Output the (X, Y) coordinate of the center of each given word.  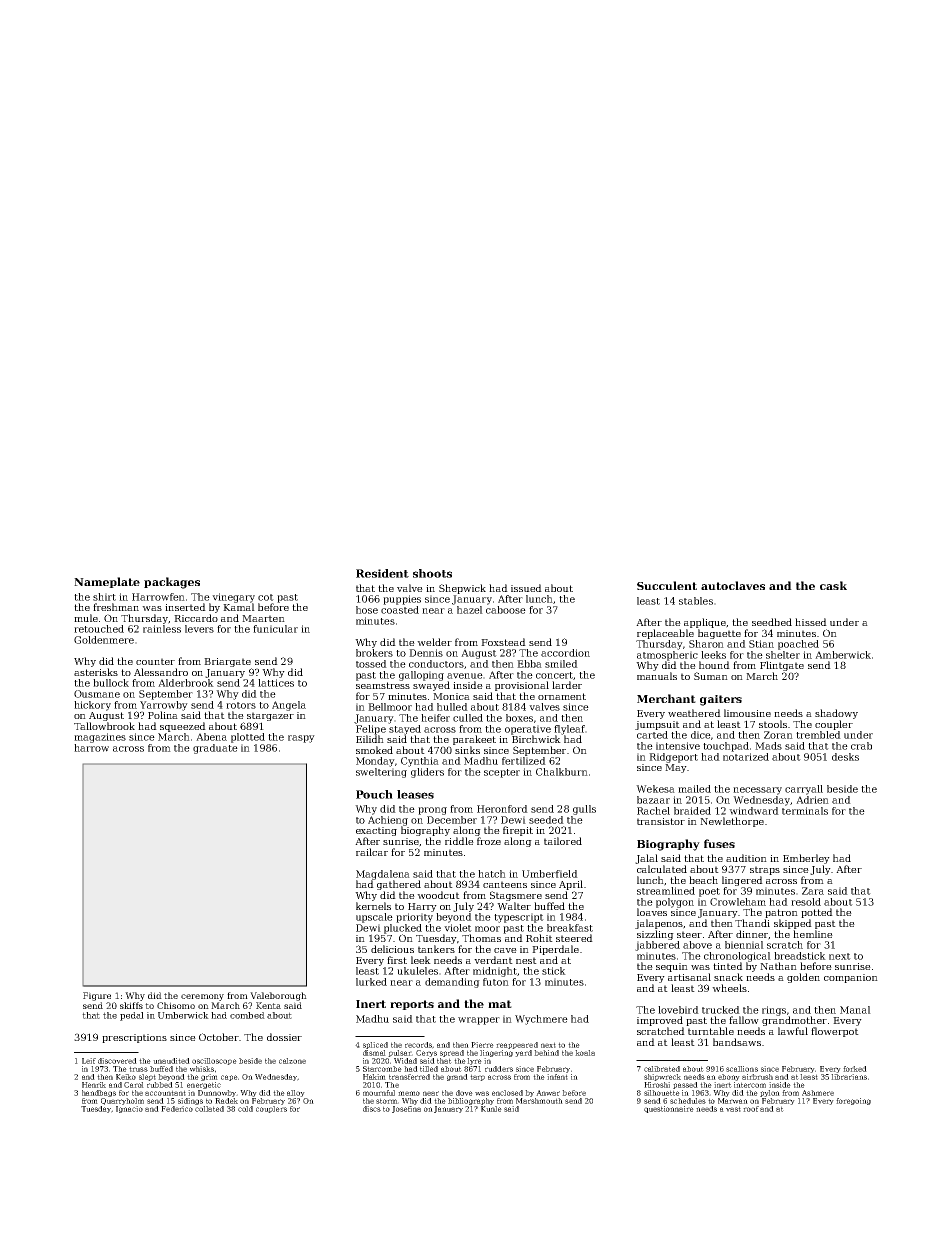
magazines (100, 738)
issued (526, 588)
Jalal (646, 859)
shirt (104, 597)
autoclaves (733, 585)
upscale (374, 918)
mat (500, 1004)
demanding (452, 983)
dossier (284, 1037)
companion (851, 978)
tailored (563, 841)
